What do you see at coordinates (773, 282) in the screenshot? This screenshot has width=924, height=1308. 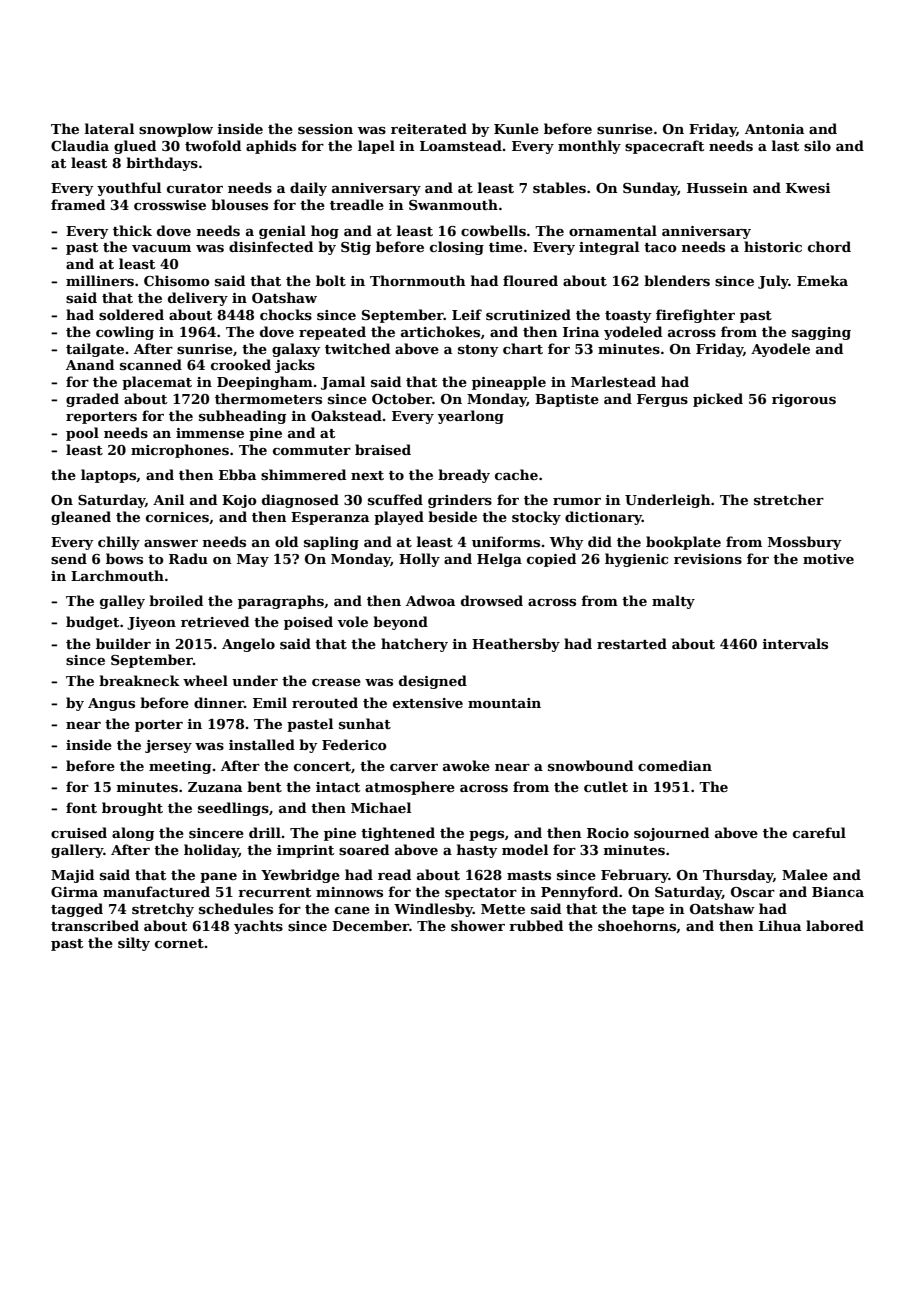 I see `July` at bounding box center [773, 282].
